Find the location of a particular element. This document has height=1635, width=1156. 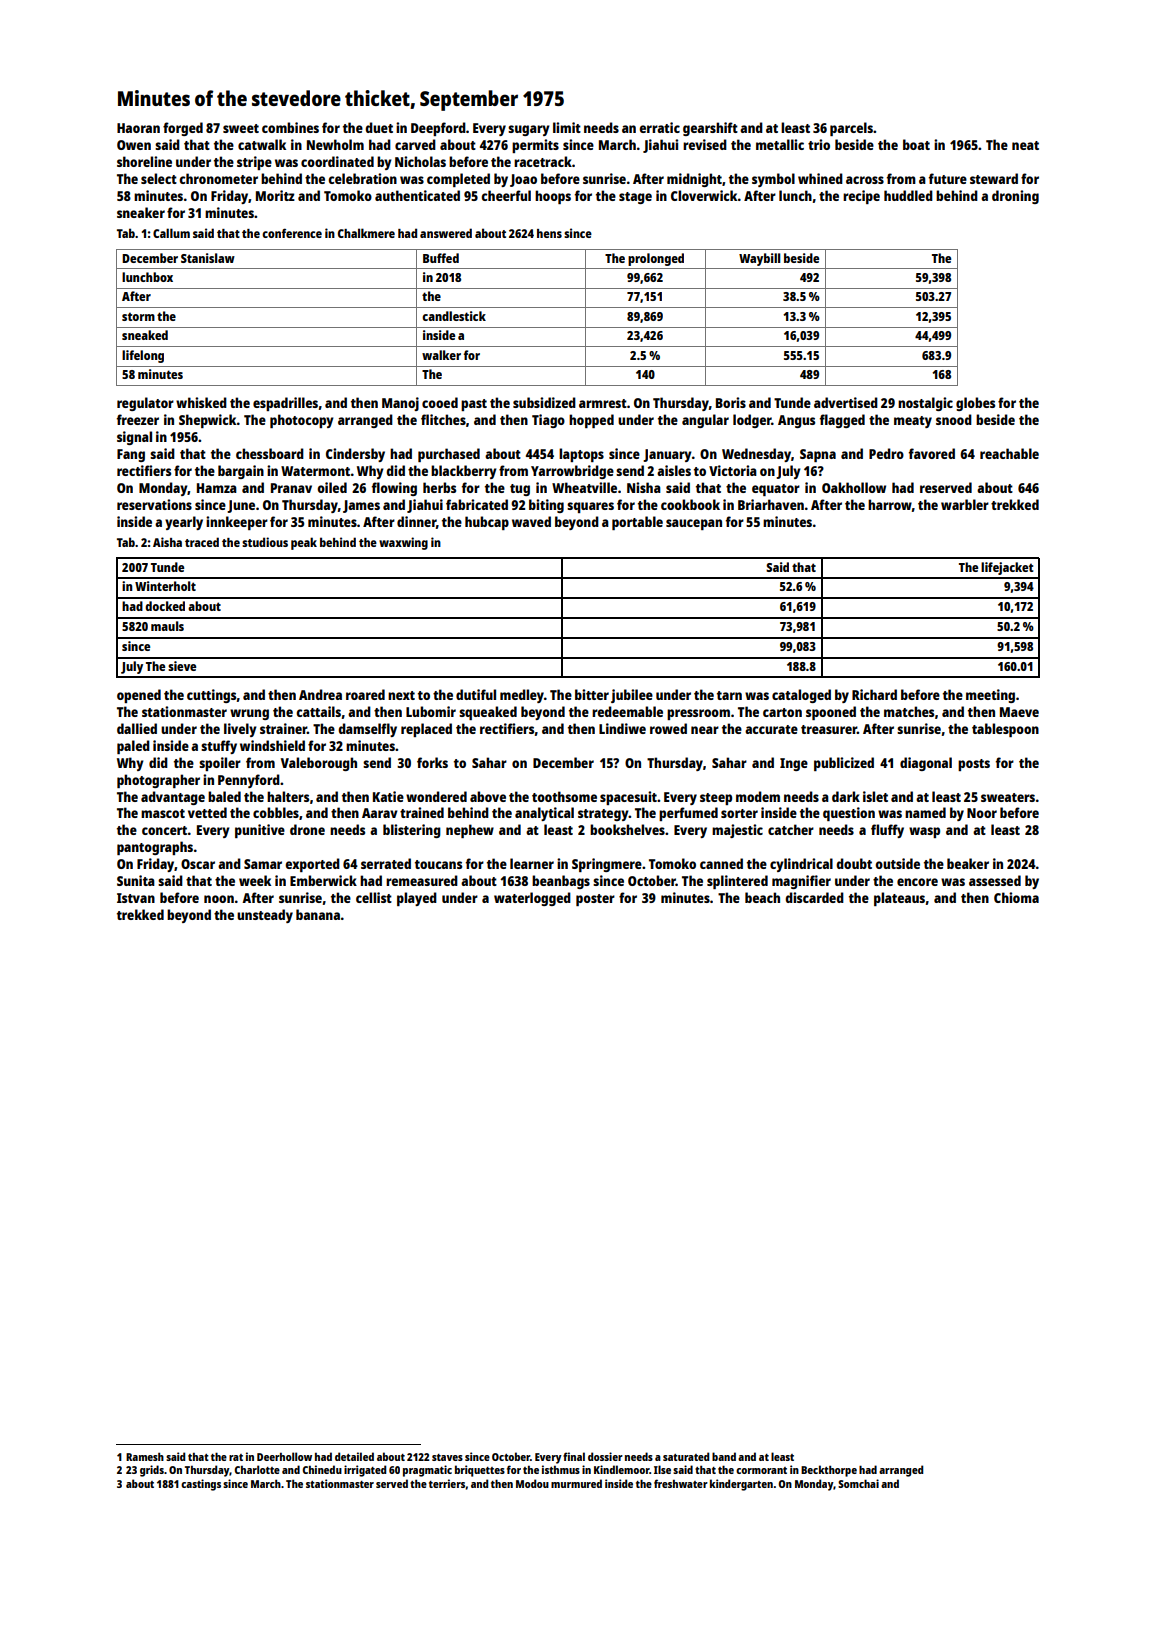

warbler is located at coordinates (965, 504).
